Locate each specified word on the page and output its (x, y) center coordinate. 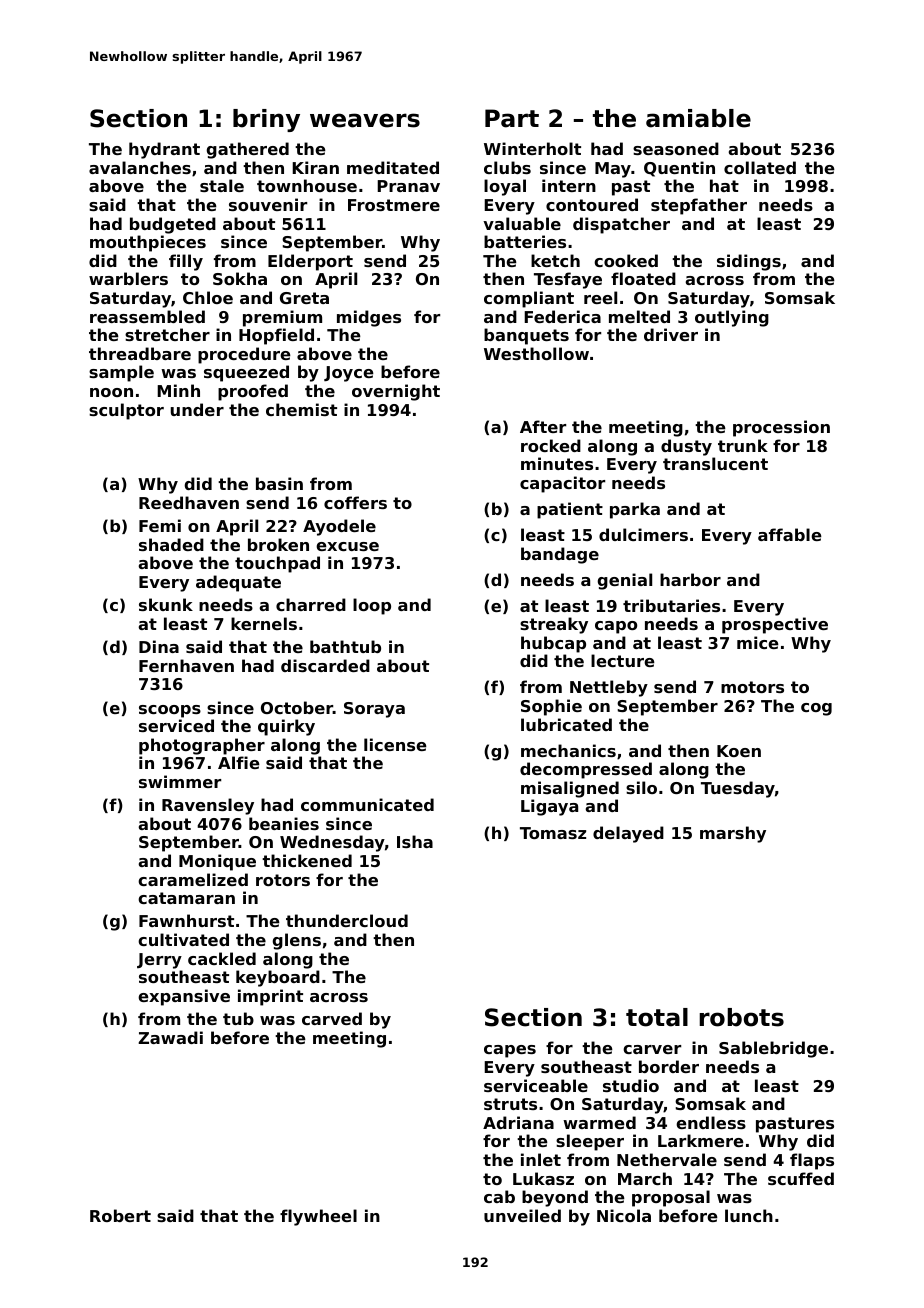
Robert (120, 1215)
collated (760, 167)
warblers (128, 278)
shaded (171, 544)
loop (372, 606)
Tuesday (738, 789)
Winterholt (532, 148)
